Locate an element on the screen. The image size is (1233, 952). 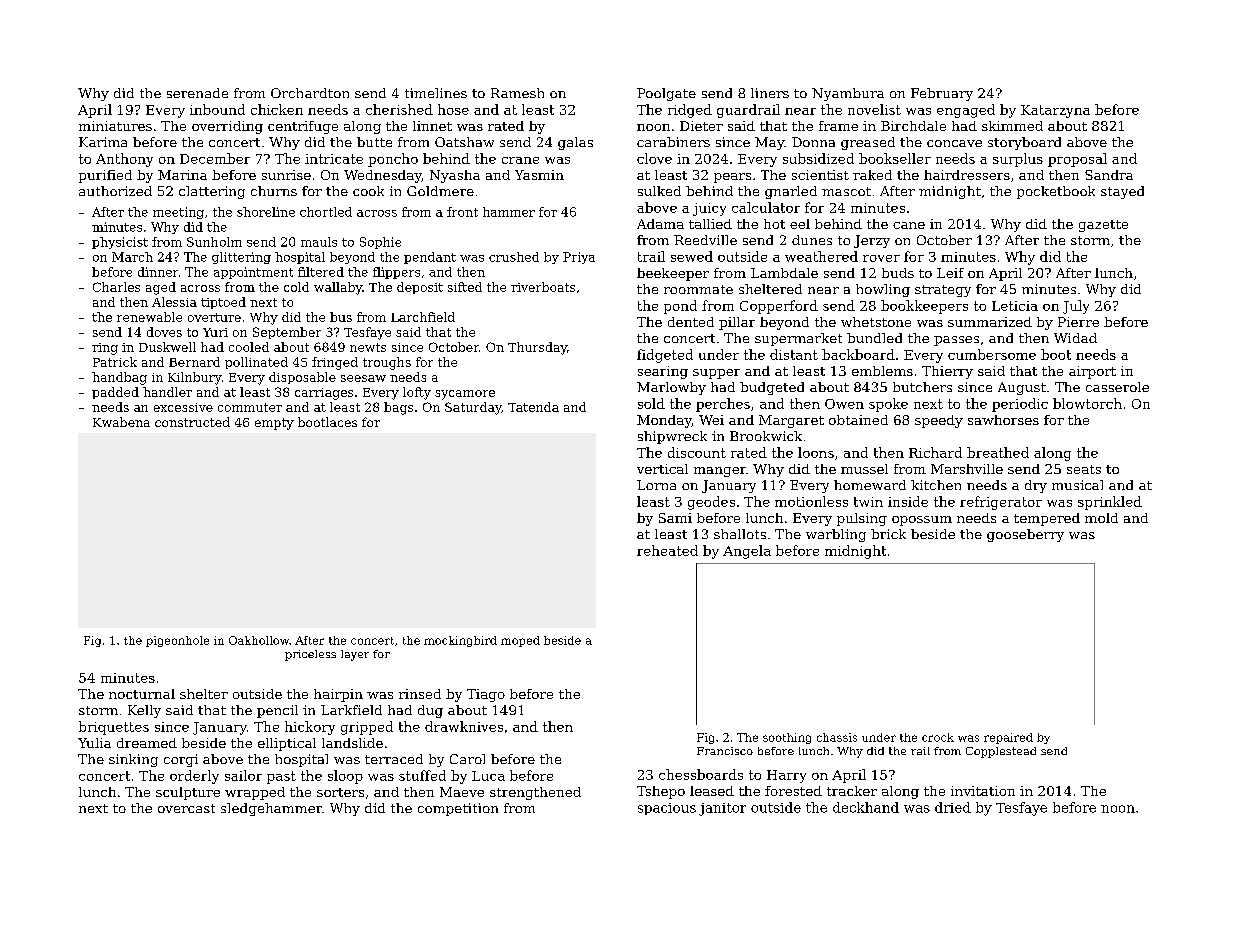
Thierry is located at coordinates (947, 372).
